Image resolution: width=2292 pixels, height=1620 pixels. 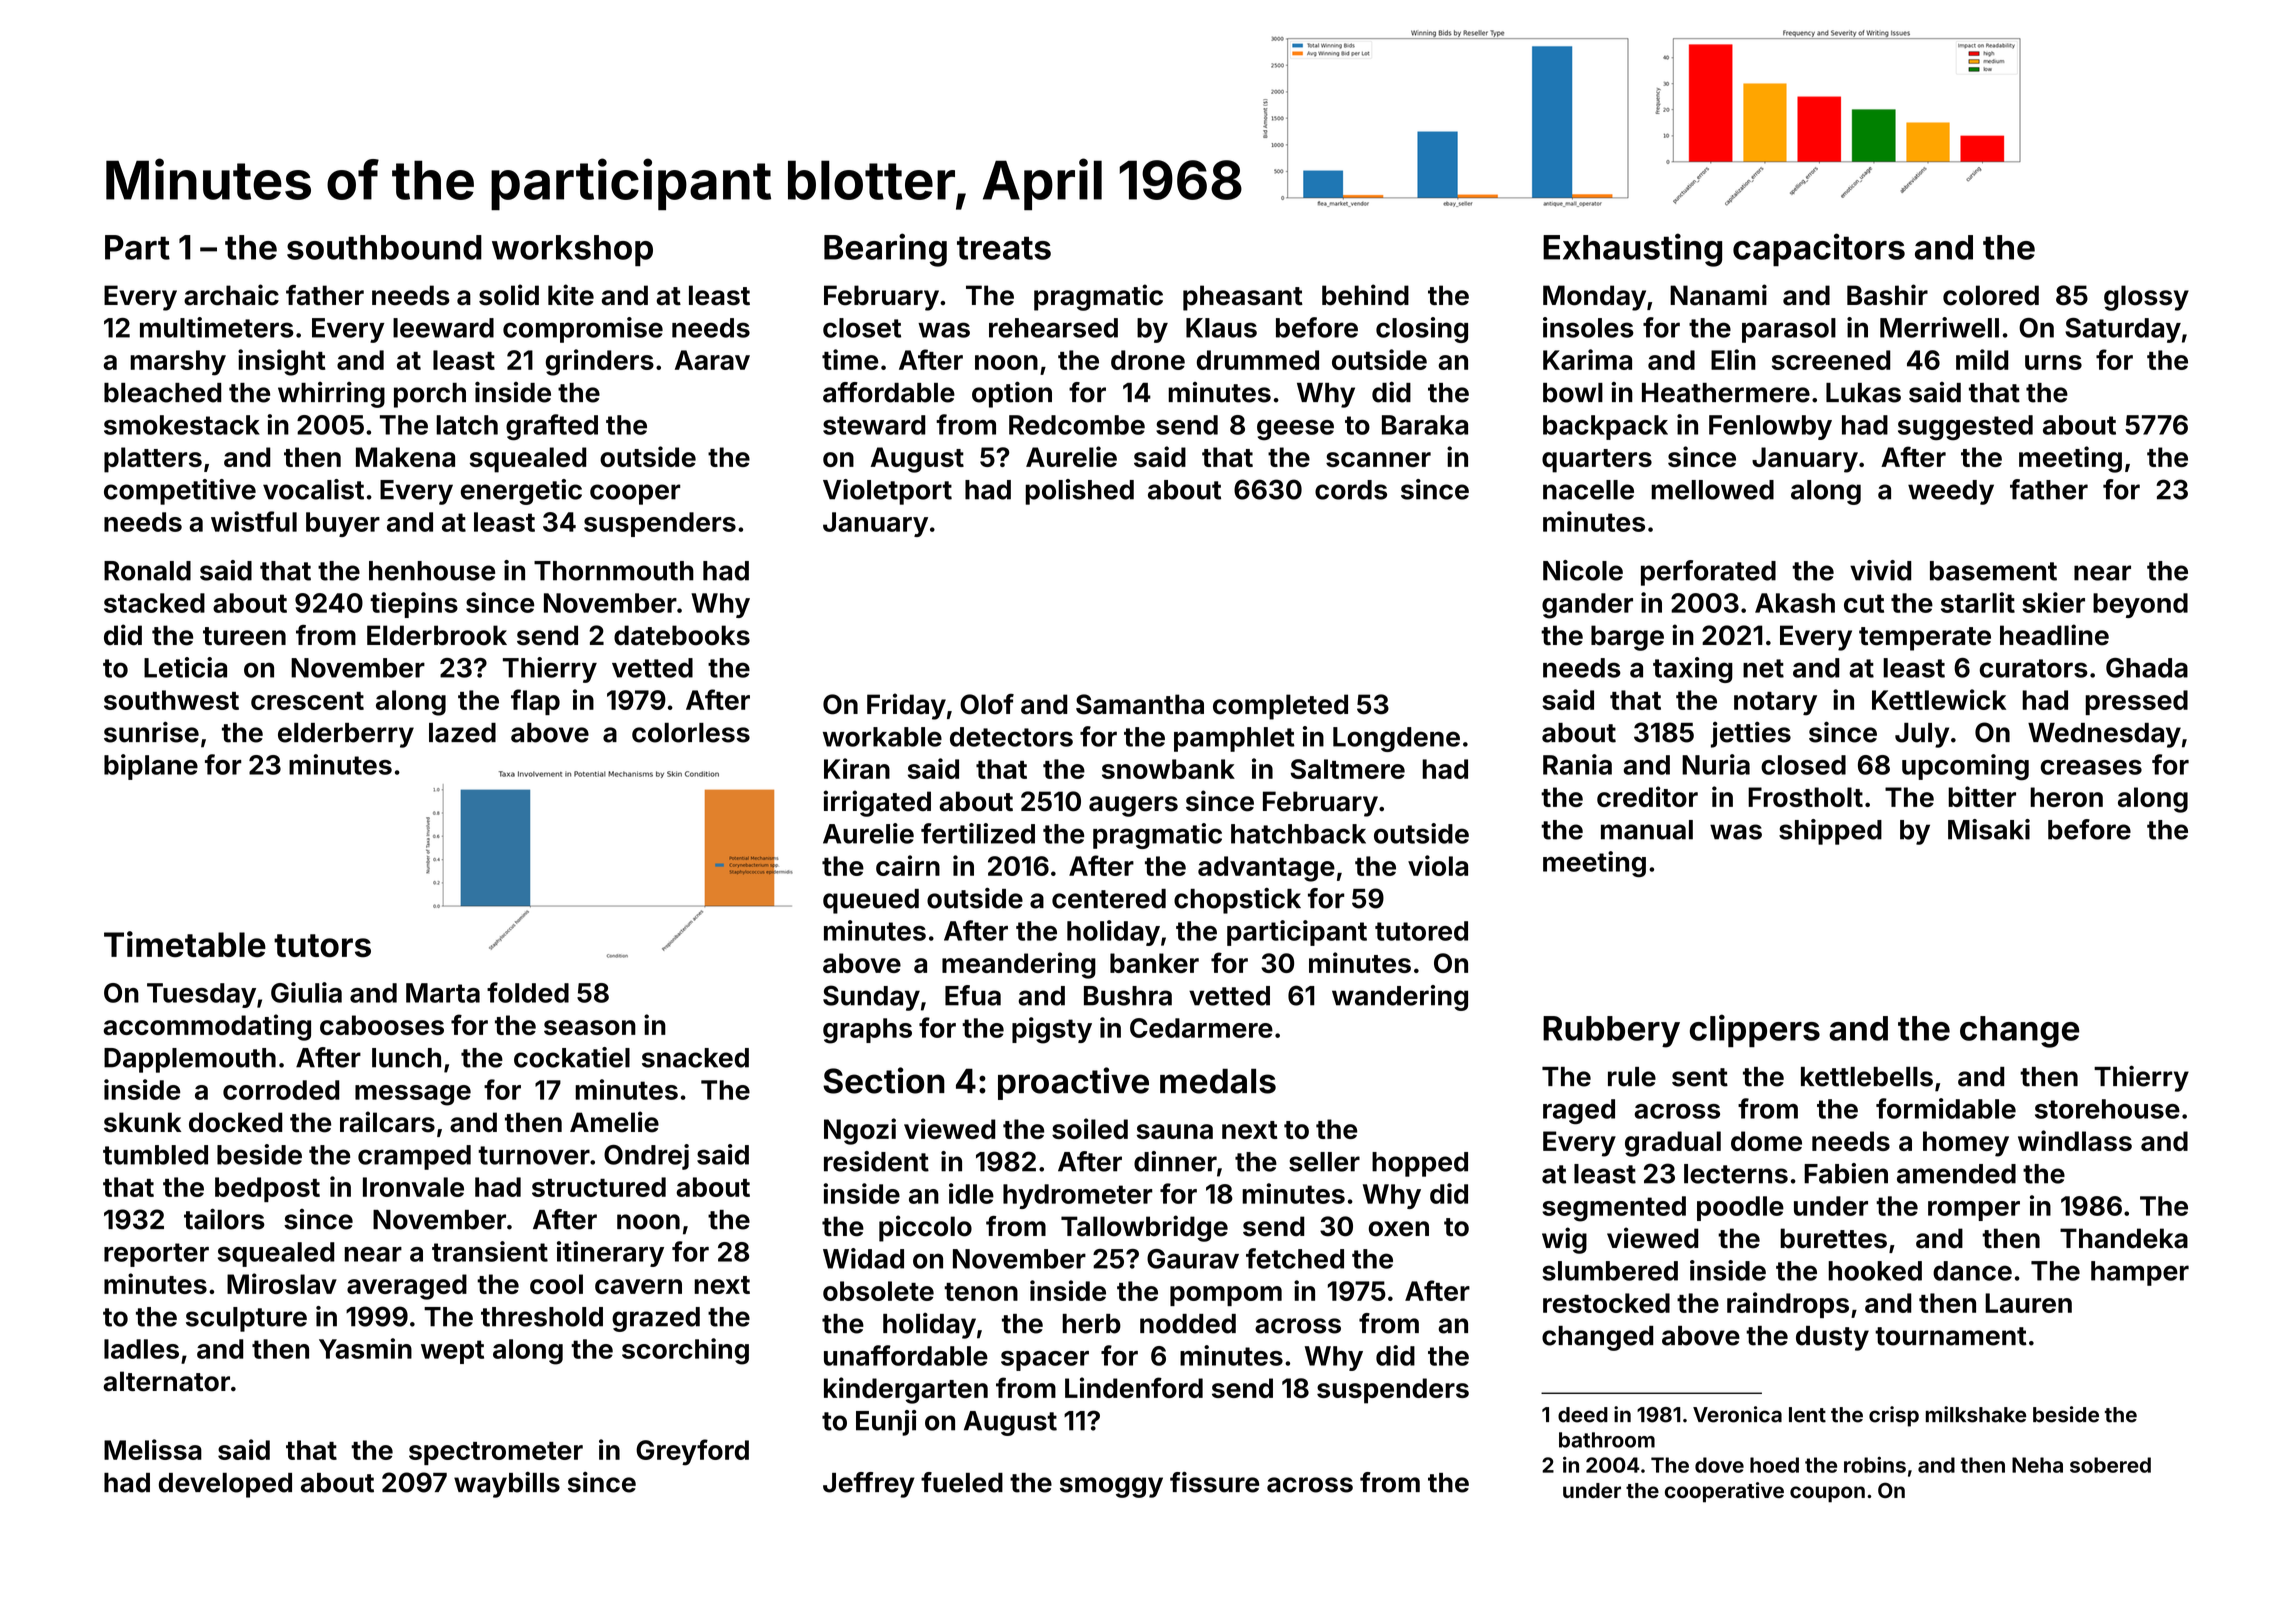 I want to click on medals, so click(x=1218, y=1081).
